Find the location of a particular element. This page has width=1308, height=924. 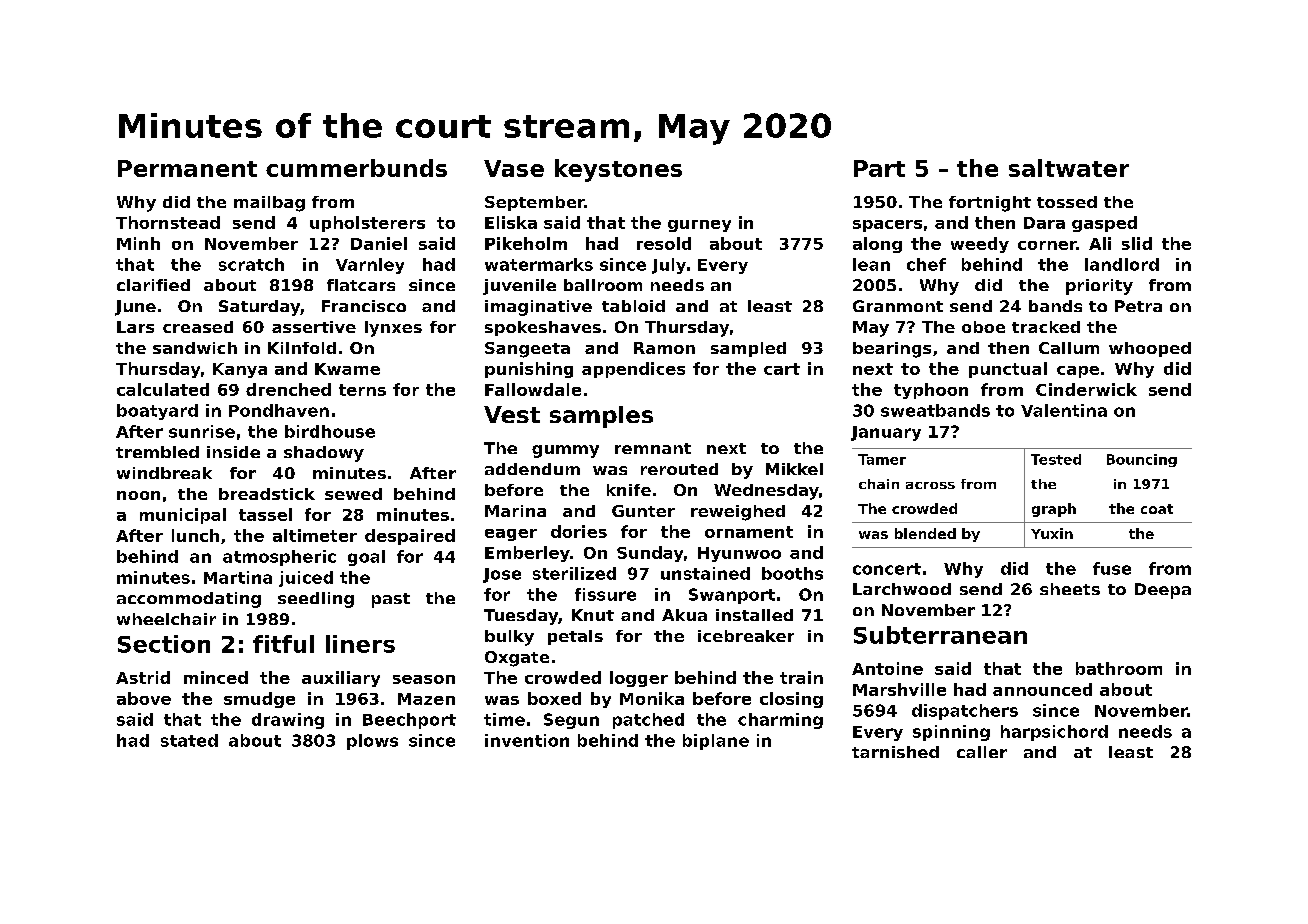

Valentina is located at coordinates (1064, 410).
